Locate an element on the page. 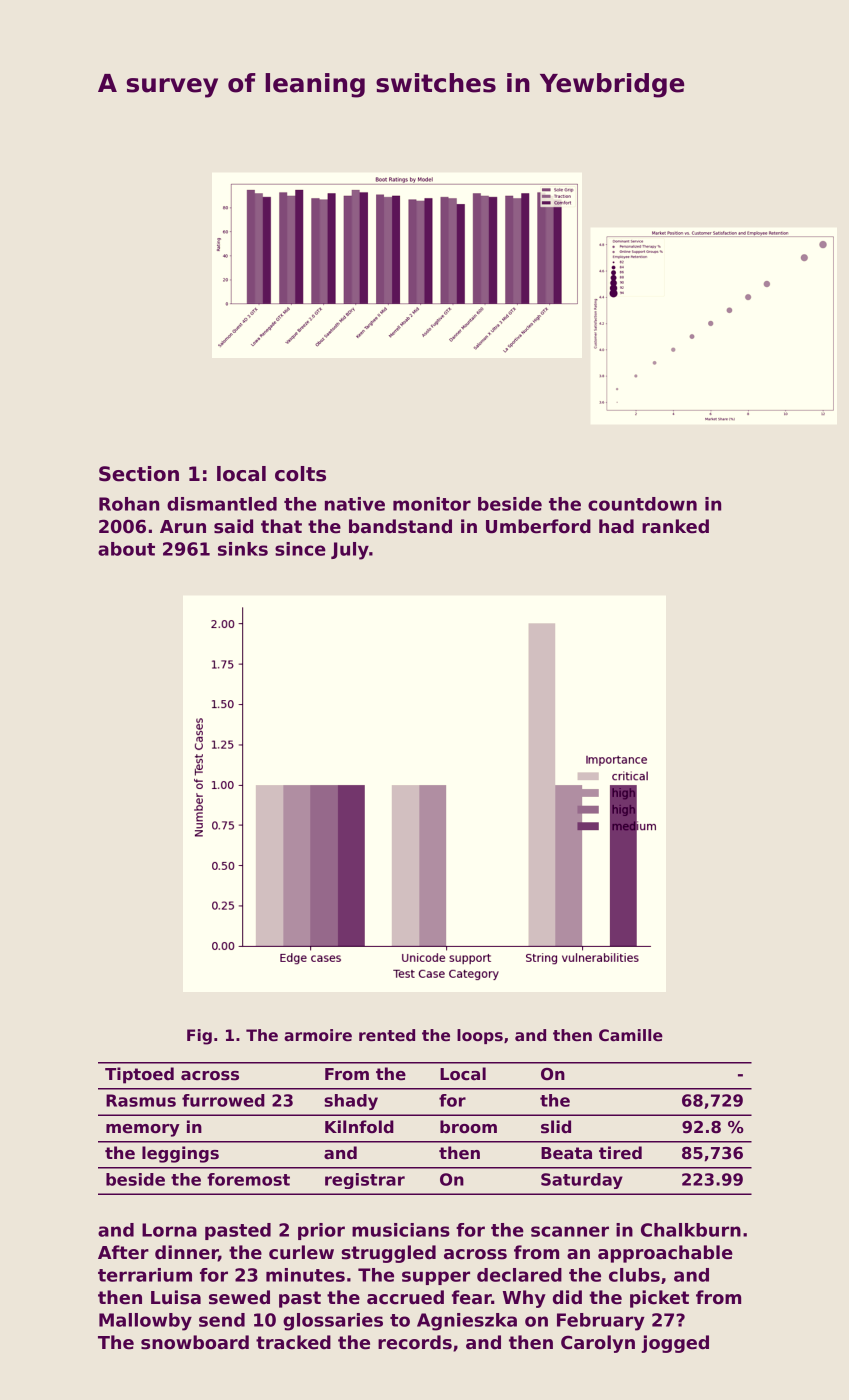 Image resolution: width=849 pixels, height=1400 pixels. armoire is located at coordinates (318, 1035).
